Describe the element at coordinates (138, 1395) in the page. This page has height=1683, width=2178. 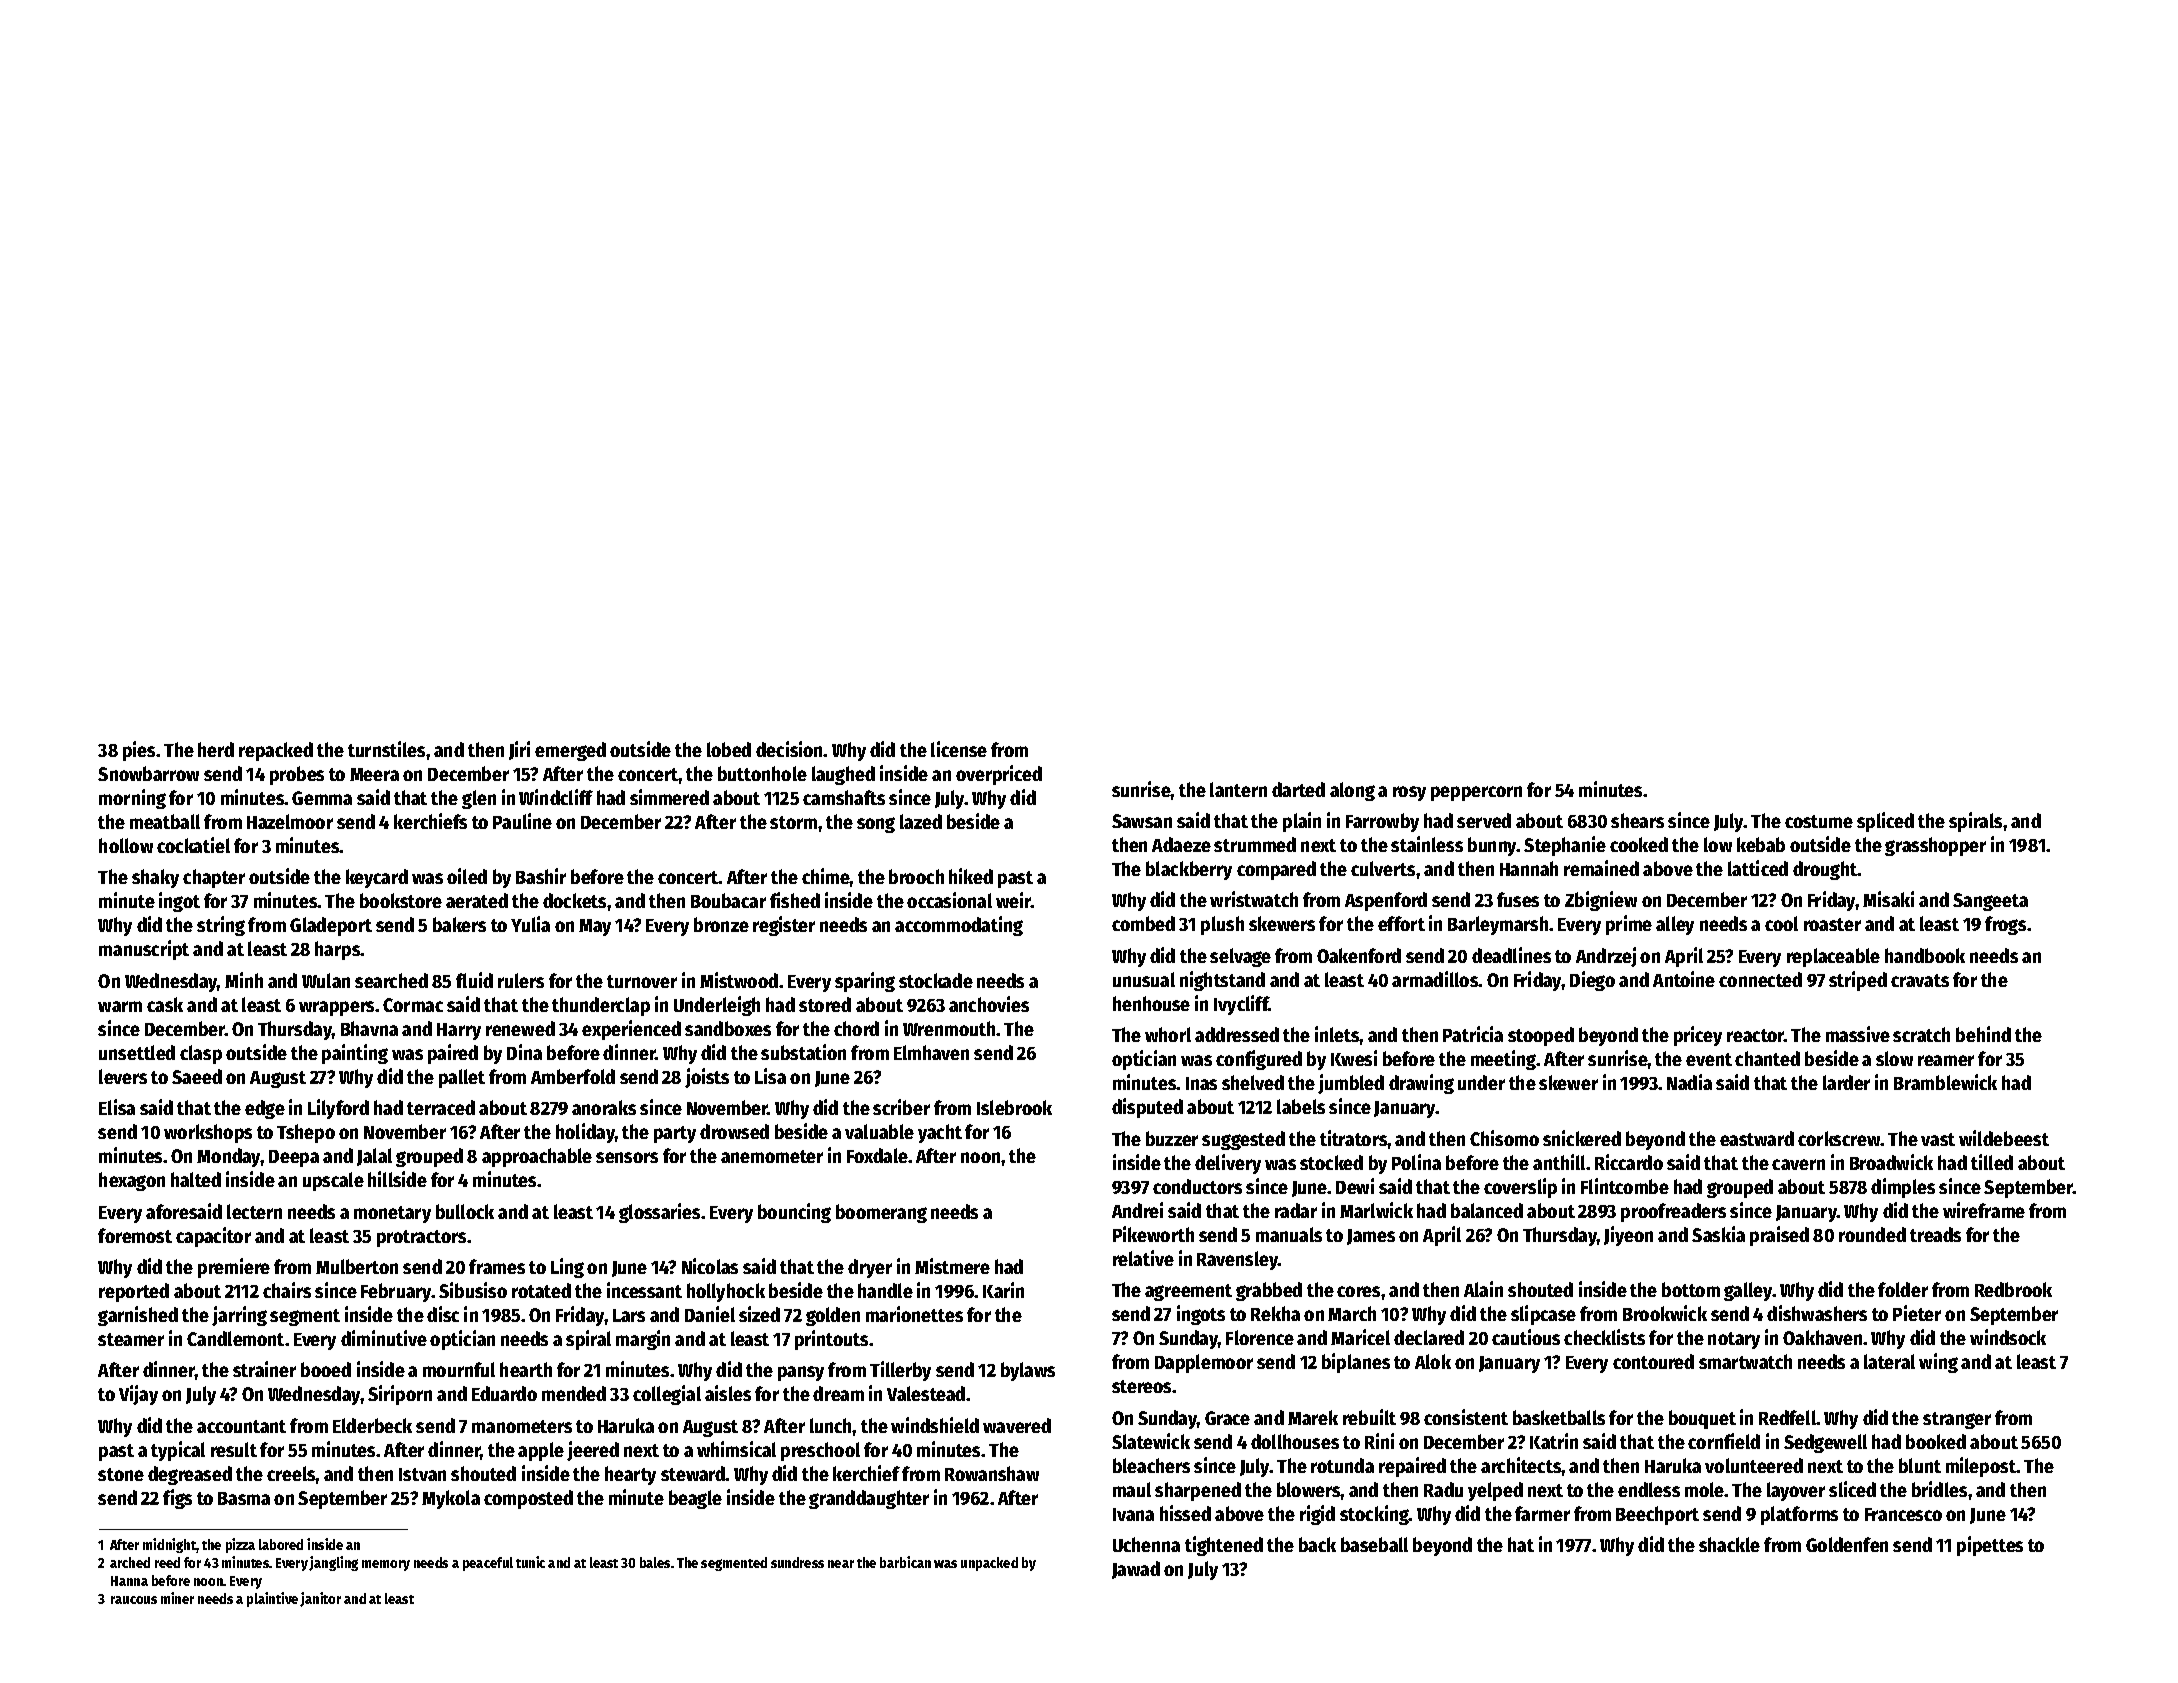
I see `Vijay` at that location.
